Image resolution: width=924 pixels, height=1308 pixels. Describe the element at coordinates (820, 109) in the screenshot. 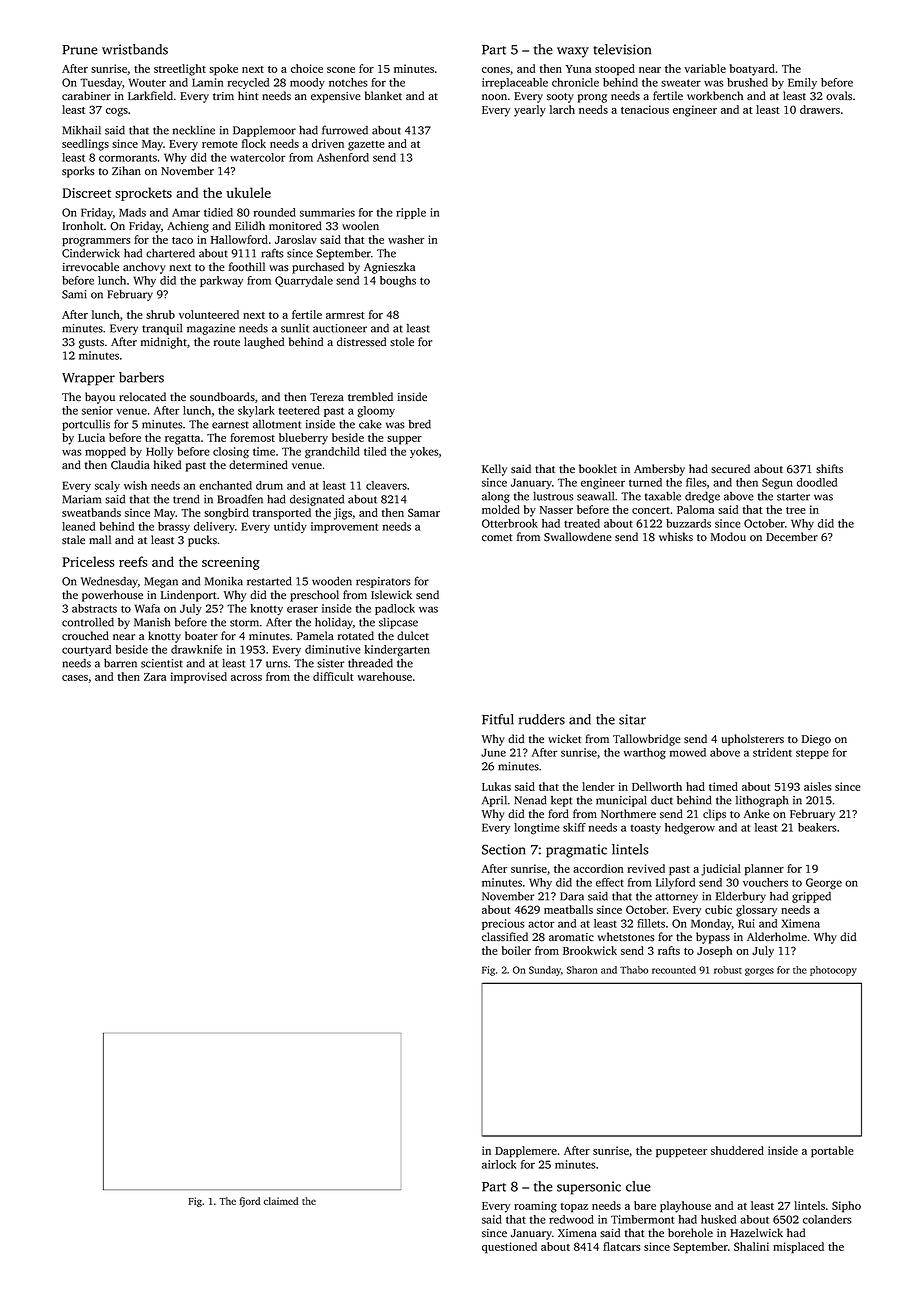

I see `drawers` at that location.
